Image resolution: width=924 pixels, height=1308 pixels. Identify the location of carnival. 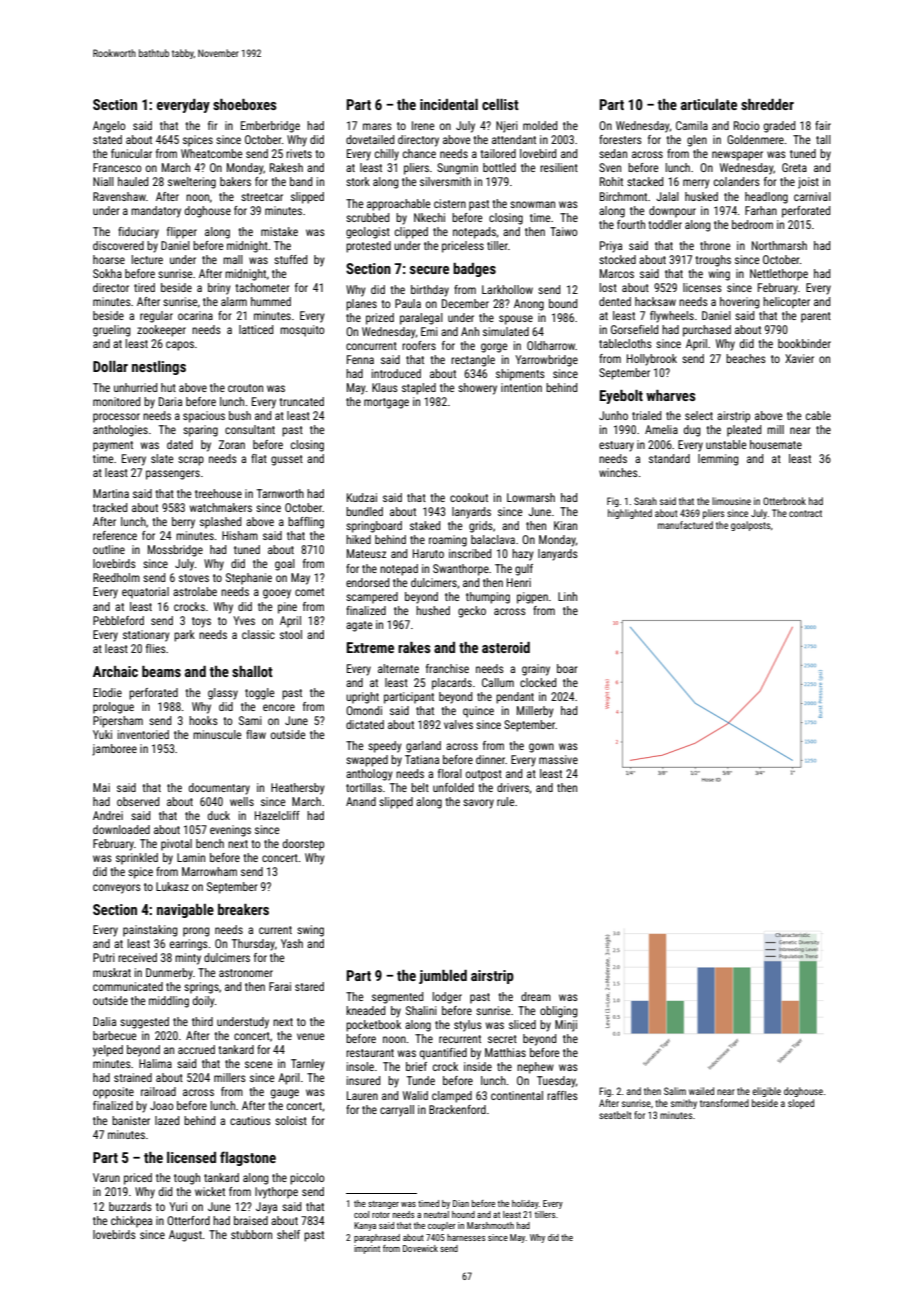
(812, 196).
